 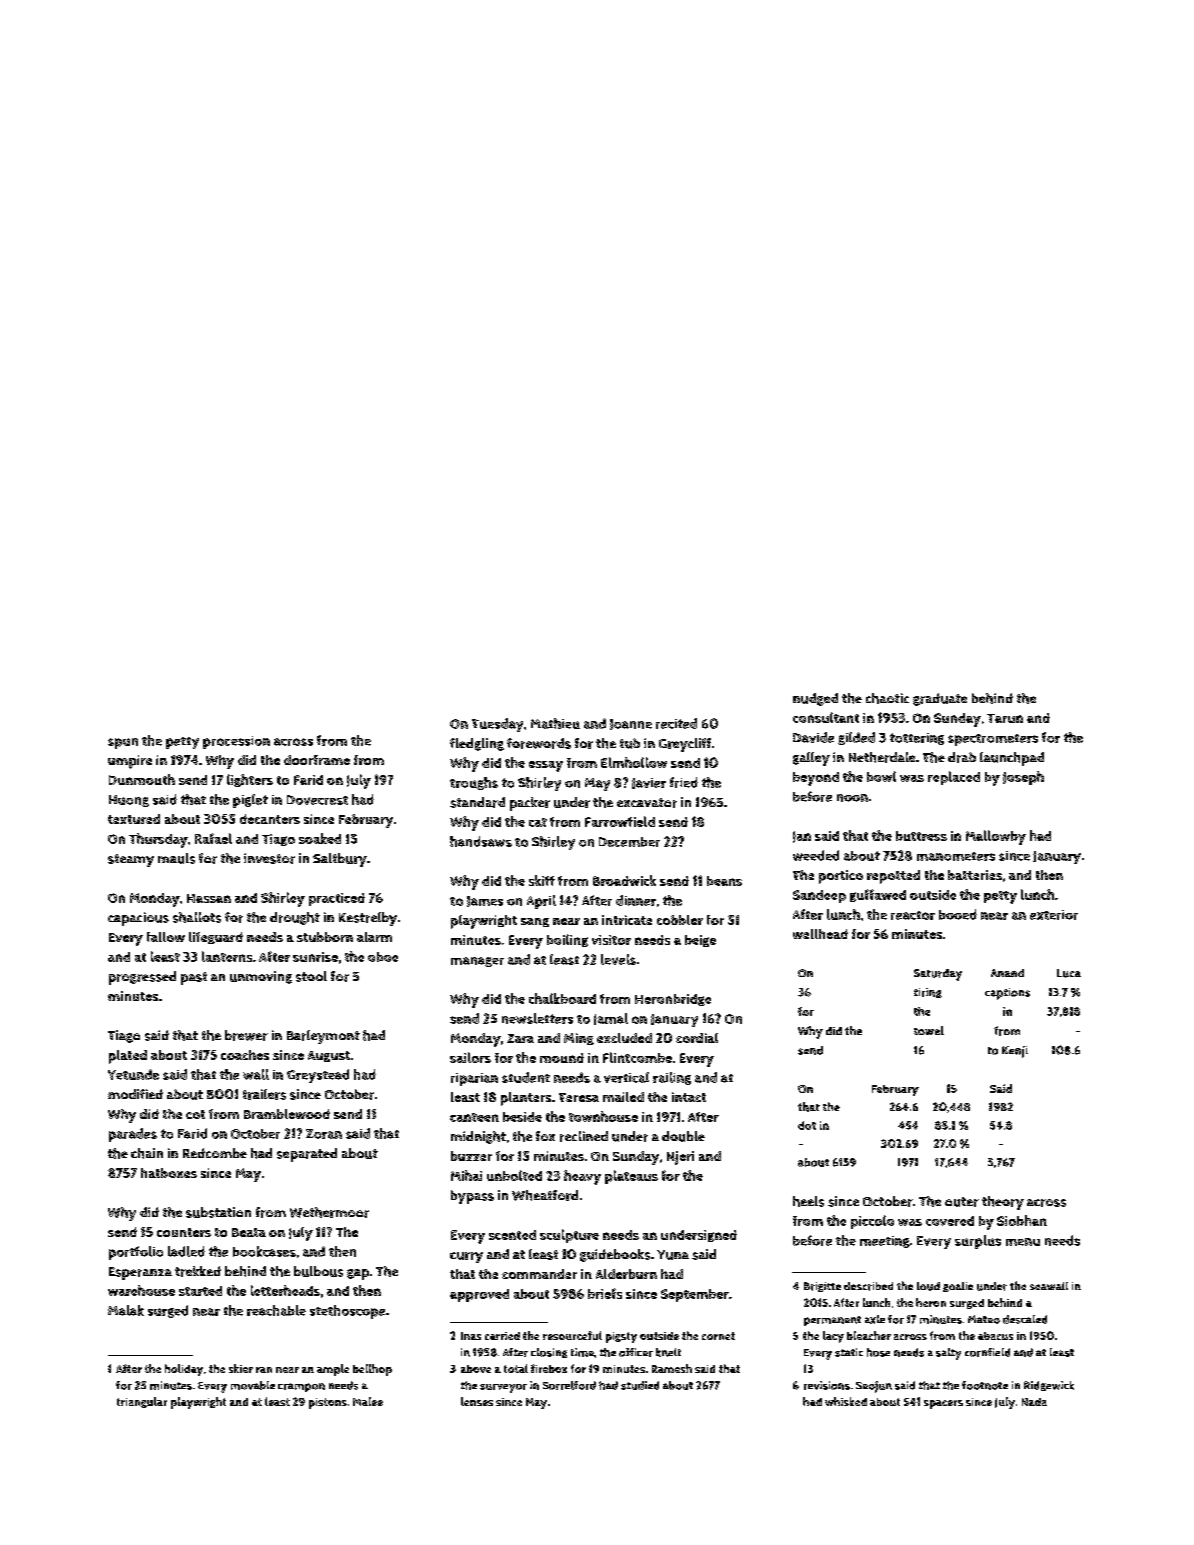 What do you see at coordinates (250, 780) in the document?
I see `lighters` at bounding box center [250, 780].
